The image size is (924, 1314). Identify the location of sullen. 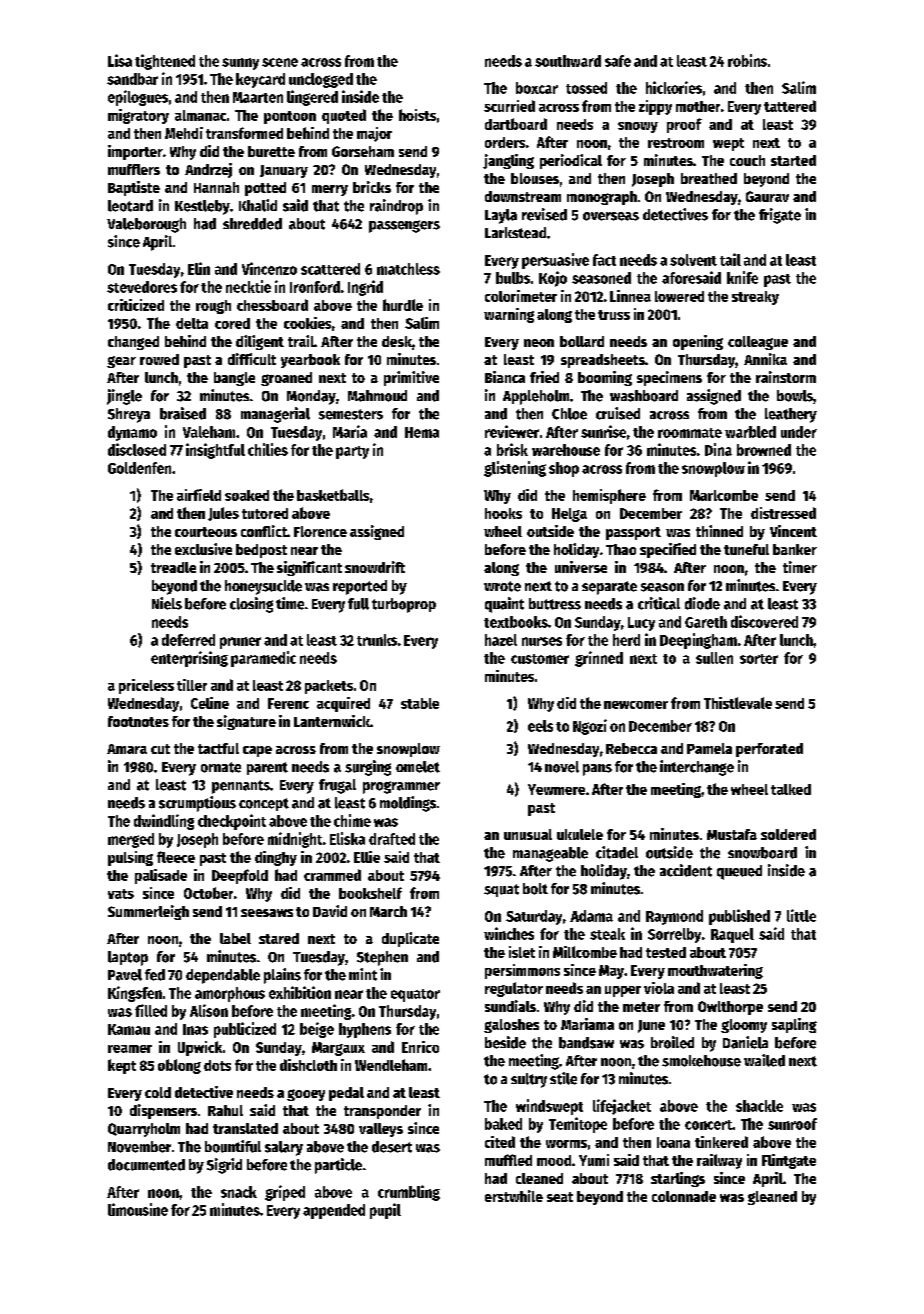
(714, 658).
